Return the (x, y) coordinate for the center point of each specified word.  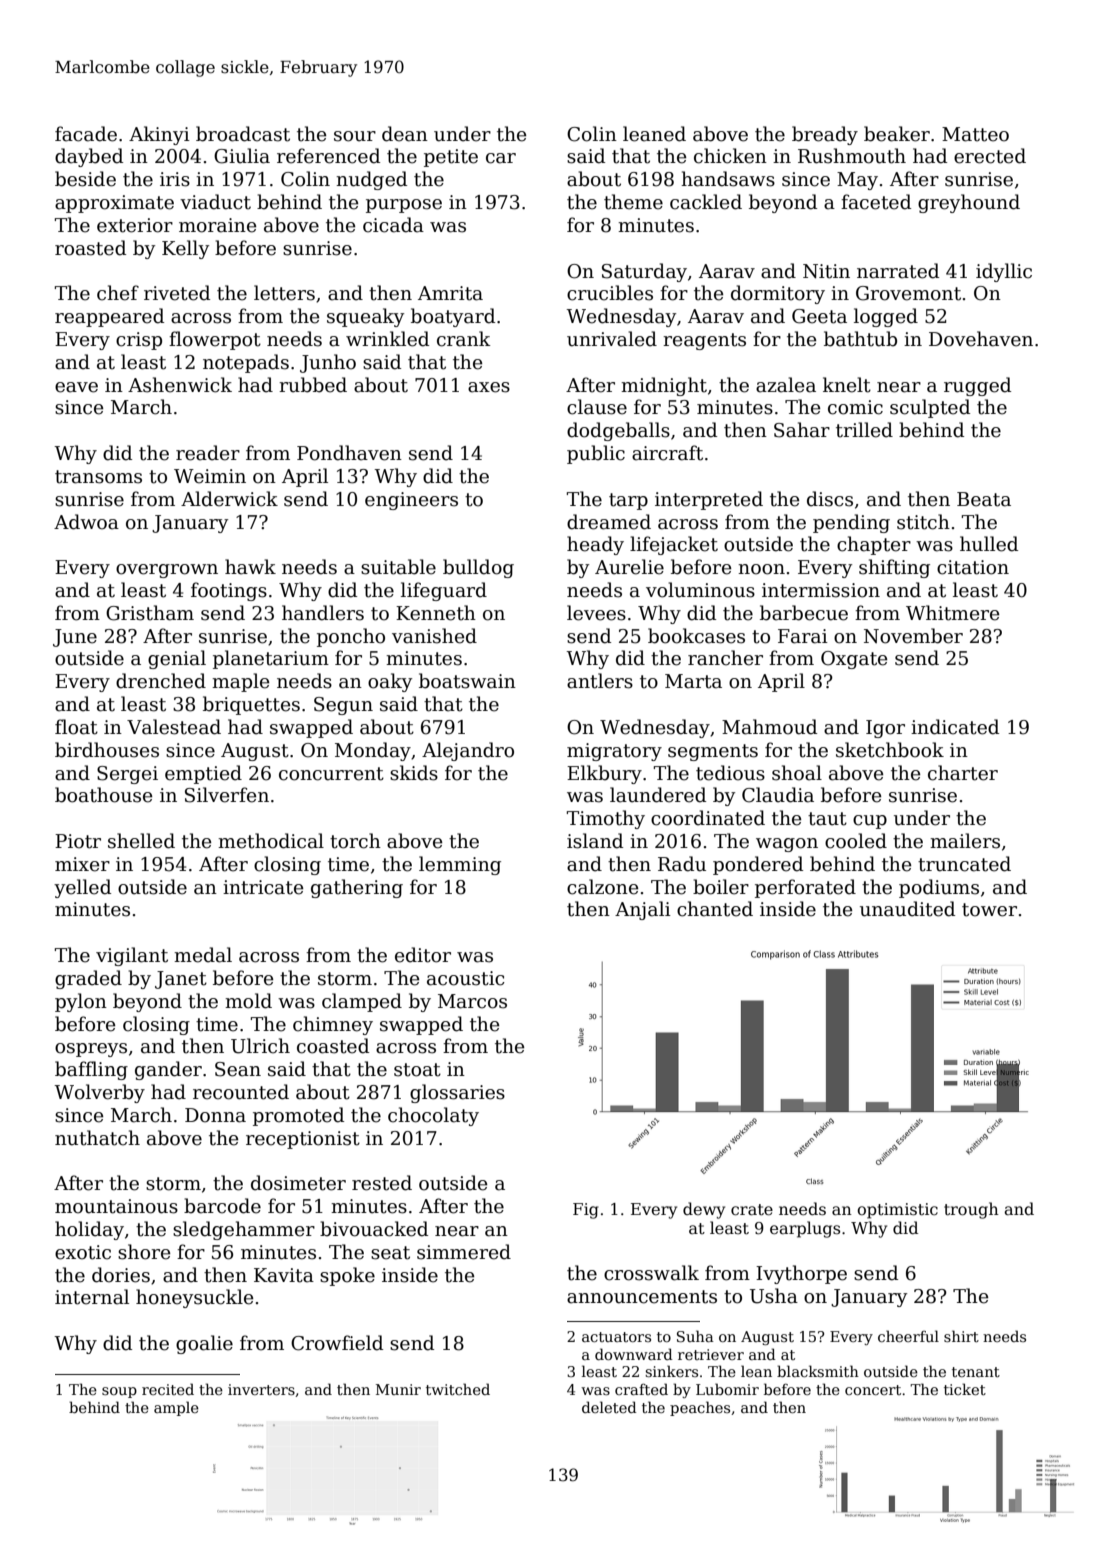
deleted (609, 1407)
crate (752, 1210)
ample (176, 1408)
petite (451, 158)
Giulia (242, 156)
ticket (965, 1389)
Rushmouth (852, 156)
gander (168, 1070)
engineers (411, 501)
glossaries (457, 1093)
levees (596, 613)
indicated (955, 727)
